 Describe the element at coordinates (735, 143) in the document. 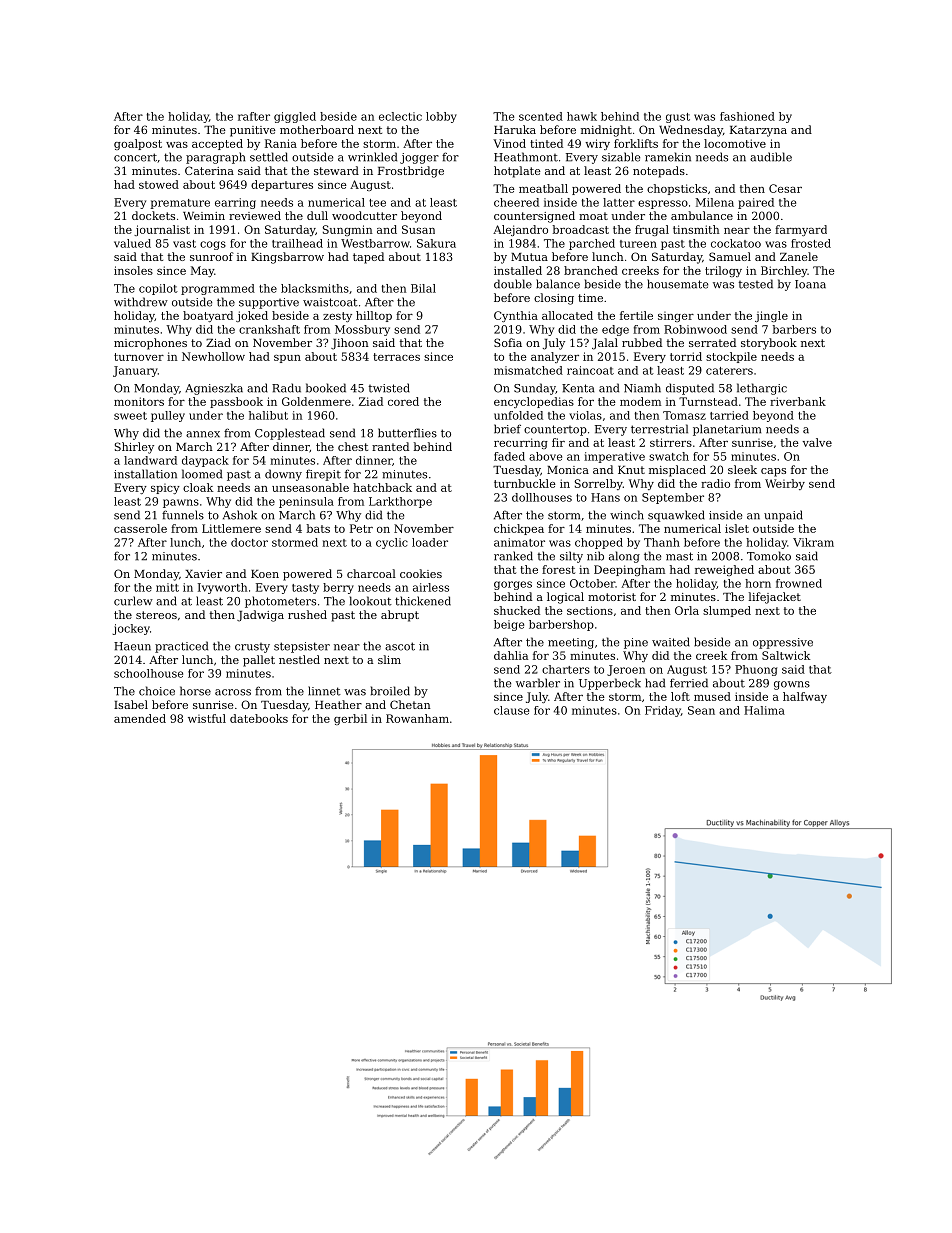

I see `locomotive` at that location.
